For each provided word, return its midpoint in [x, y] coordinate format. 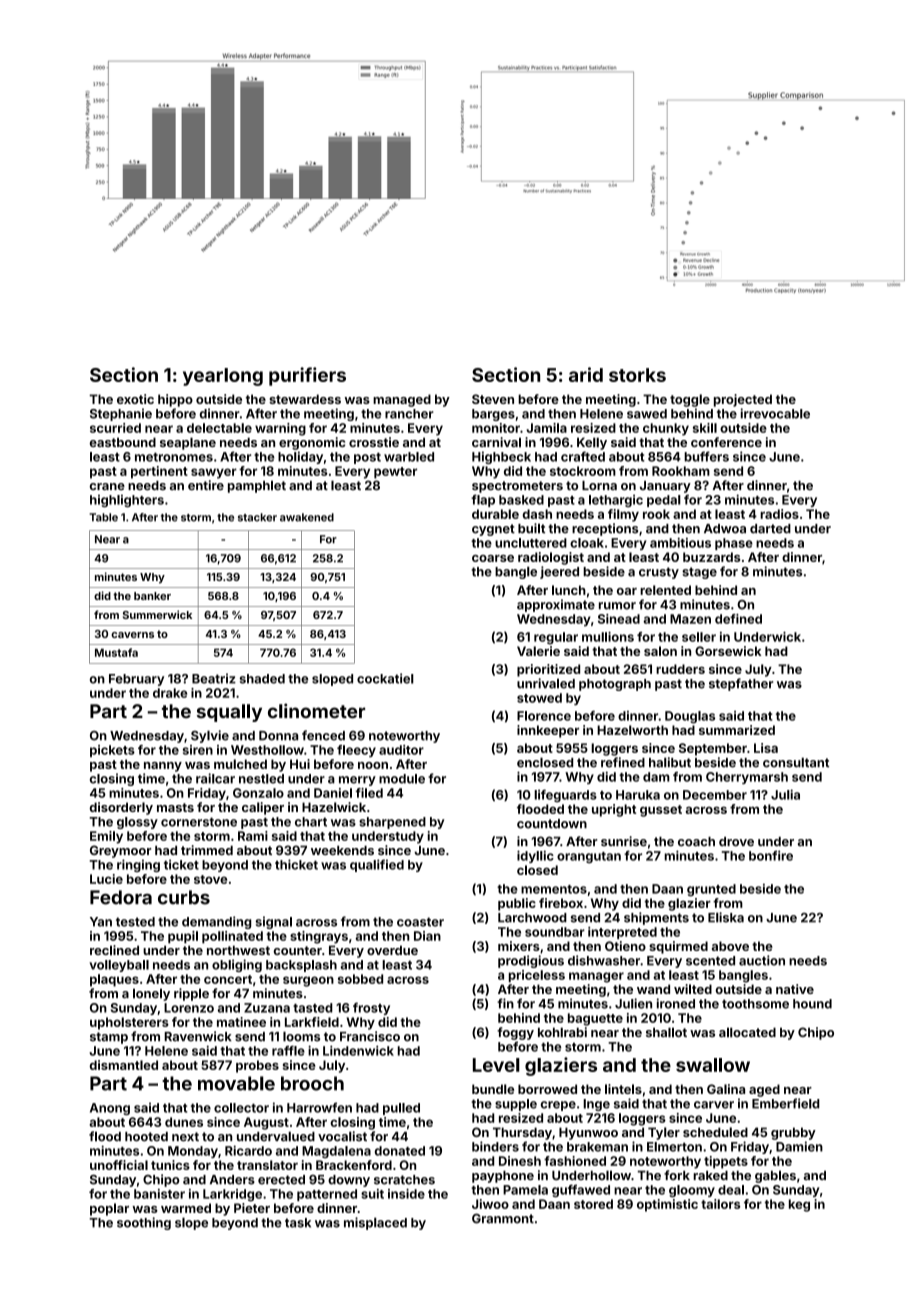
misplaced [375, 1223]
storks [637, 375]
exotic [135, 399]
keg [799, 1205]
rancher [409, 414]
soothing [144, 1223]
